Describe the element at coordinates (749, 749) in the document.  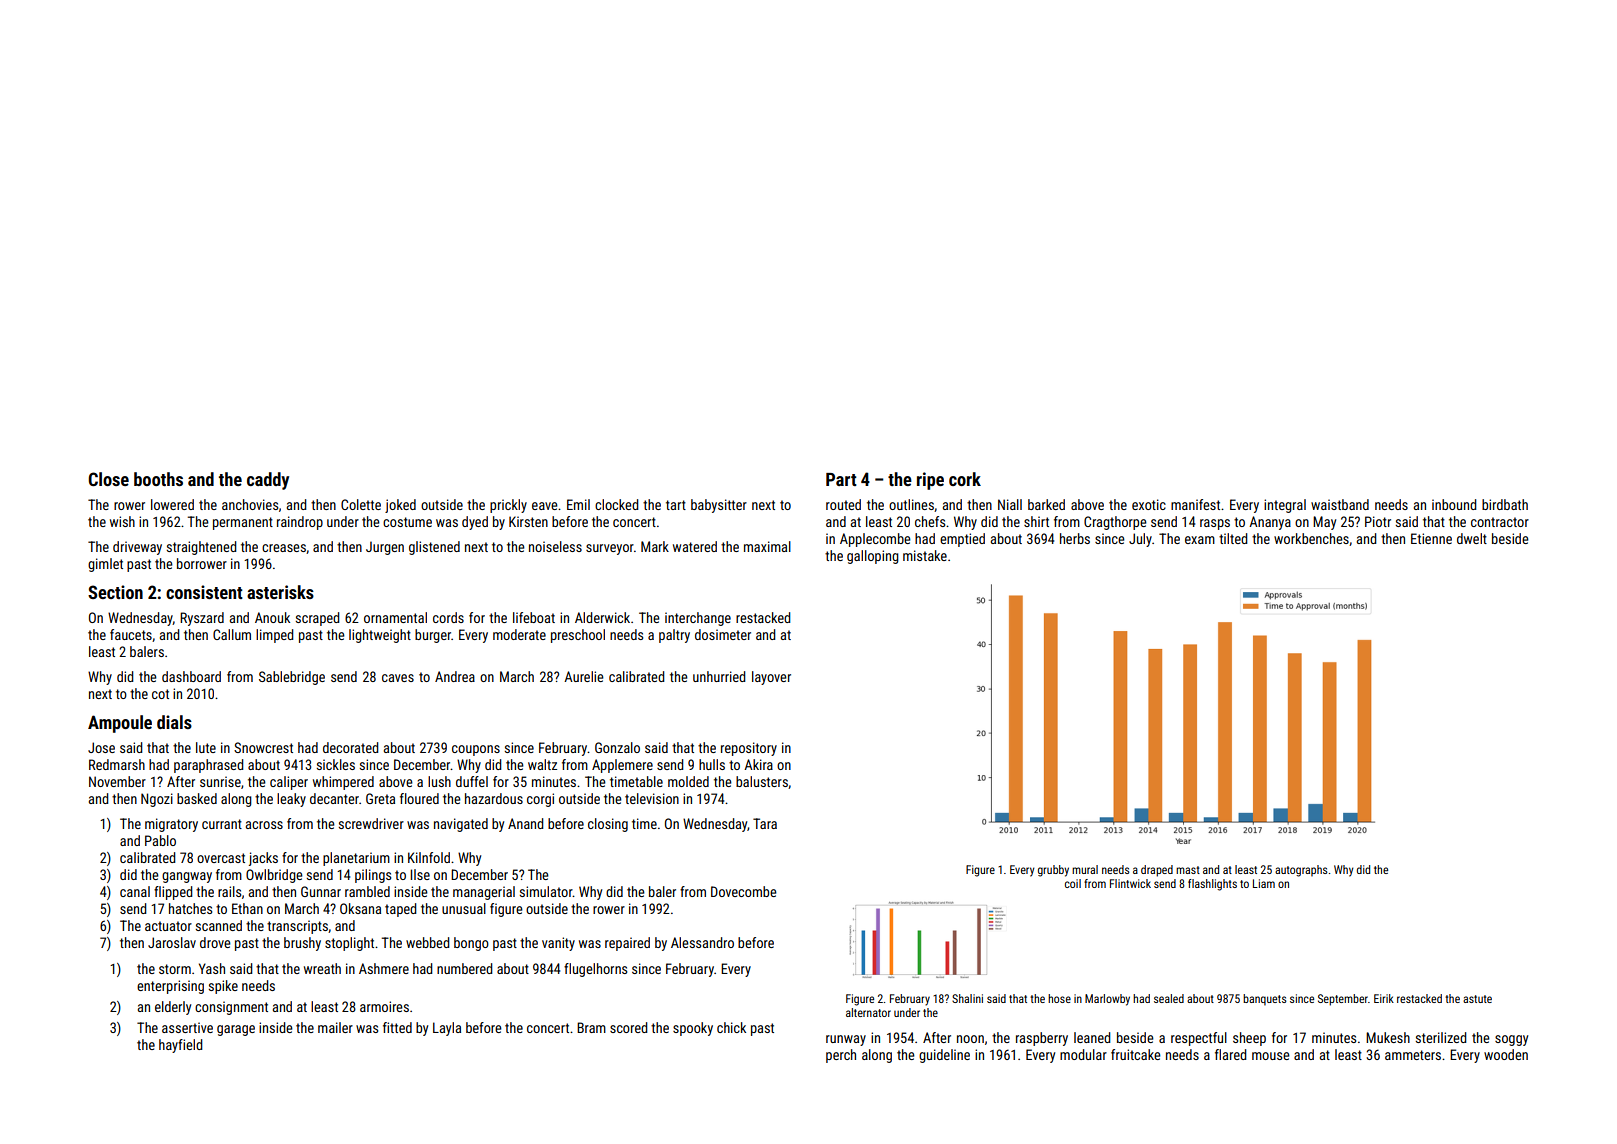
I see `repository` at that location.
